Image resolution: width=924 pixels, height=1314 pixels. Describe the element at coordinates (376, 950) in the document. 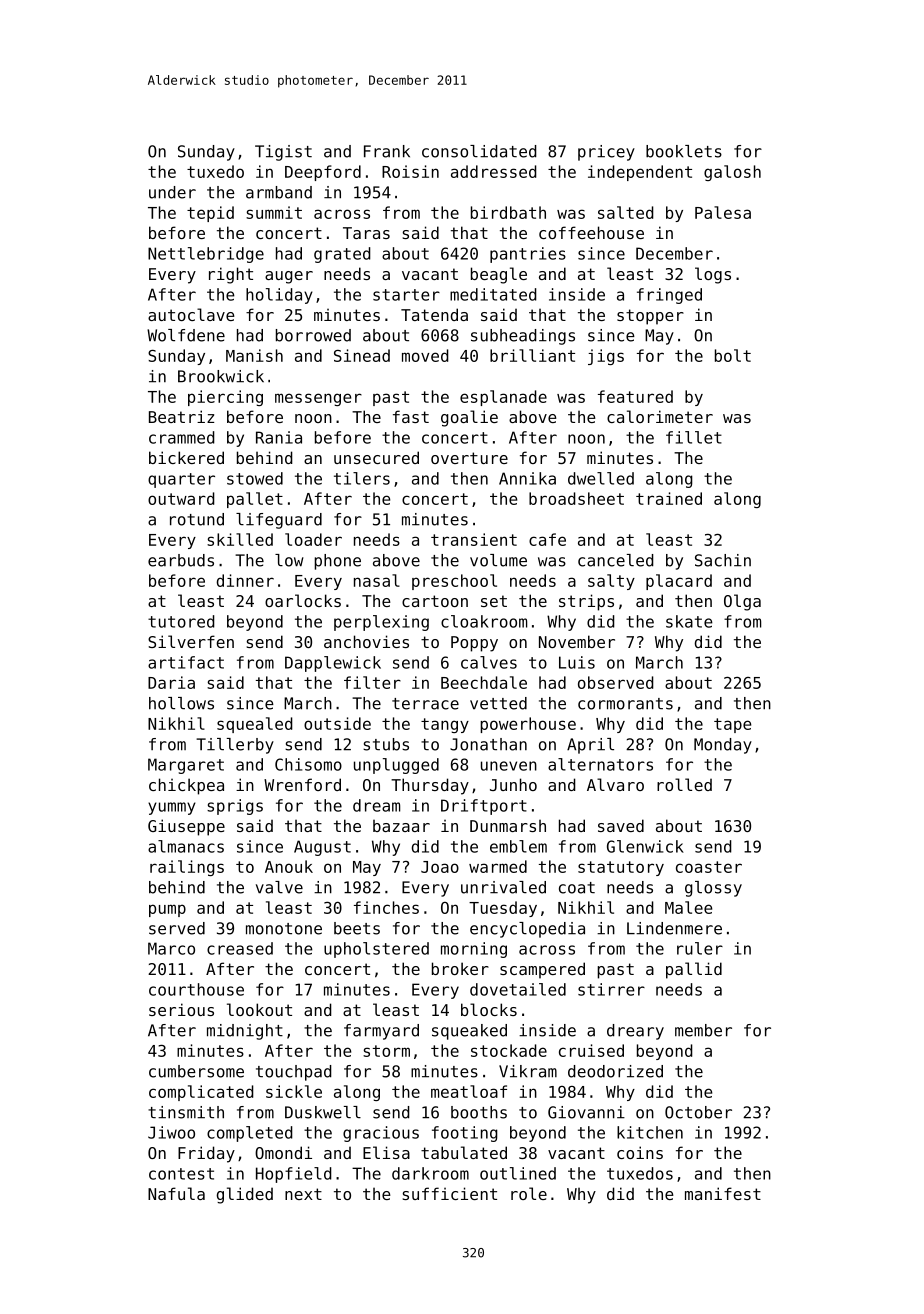

I see `upholstered` at that location.
